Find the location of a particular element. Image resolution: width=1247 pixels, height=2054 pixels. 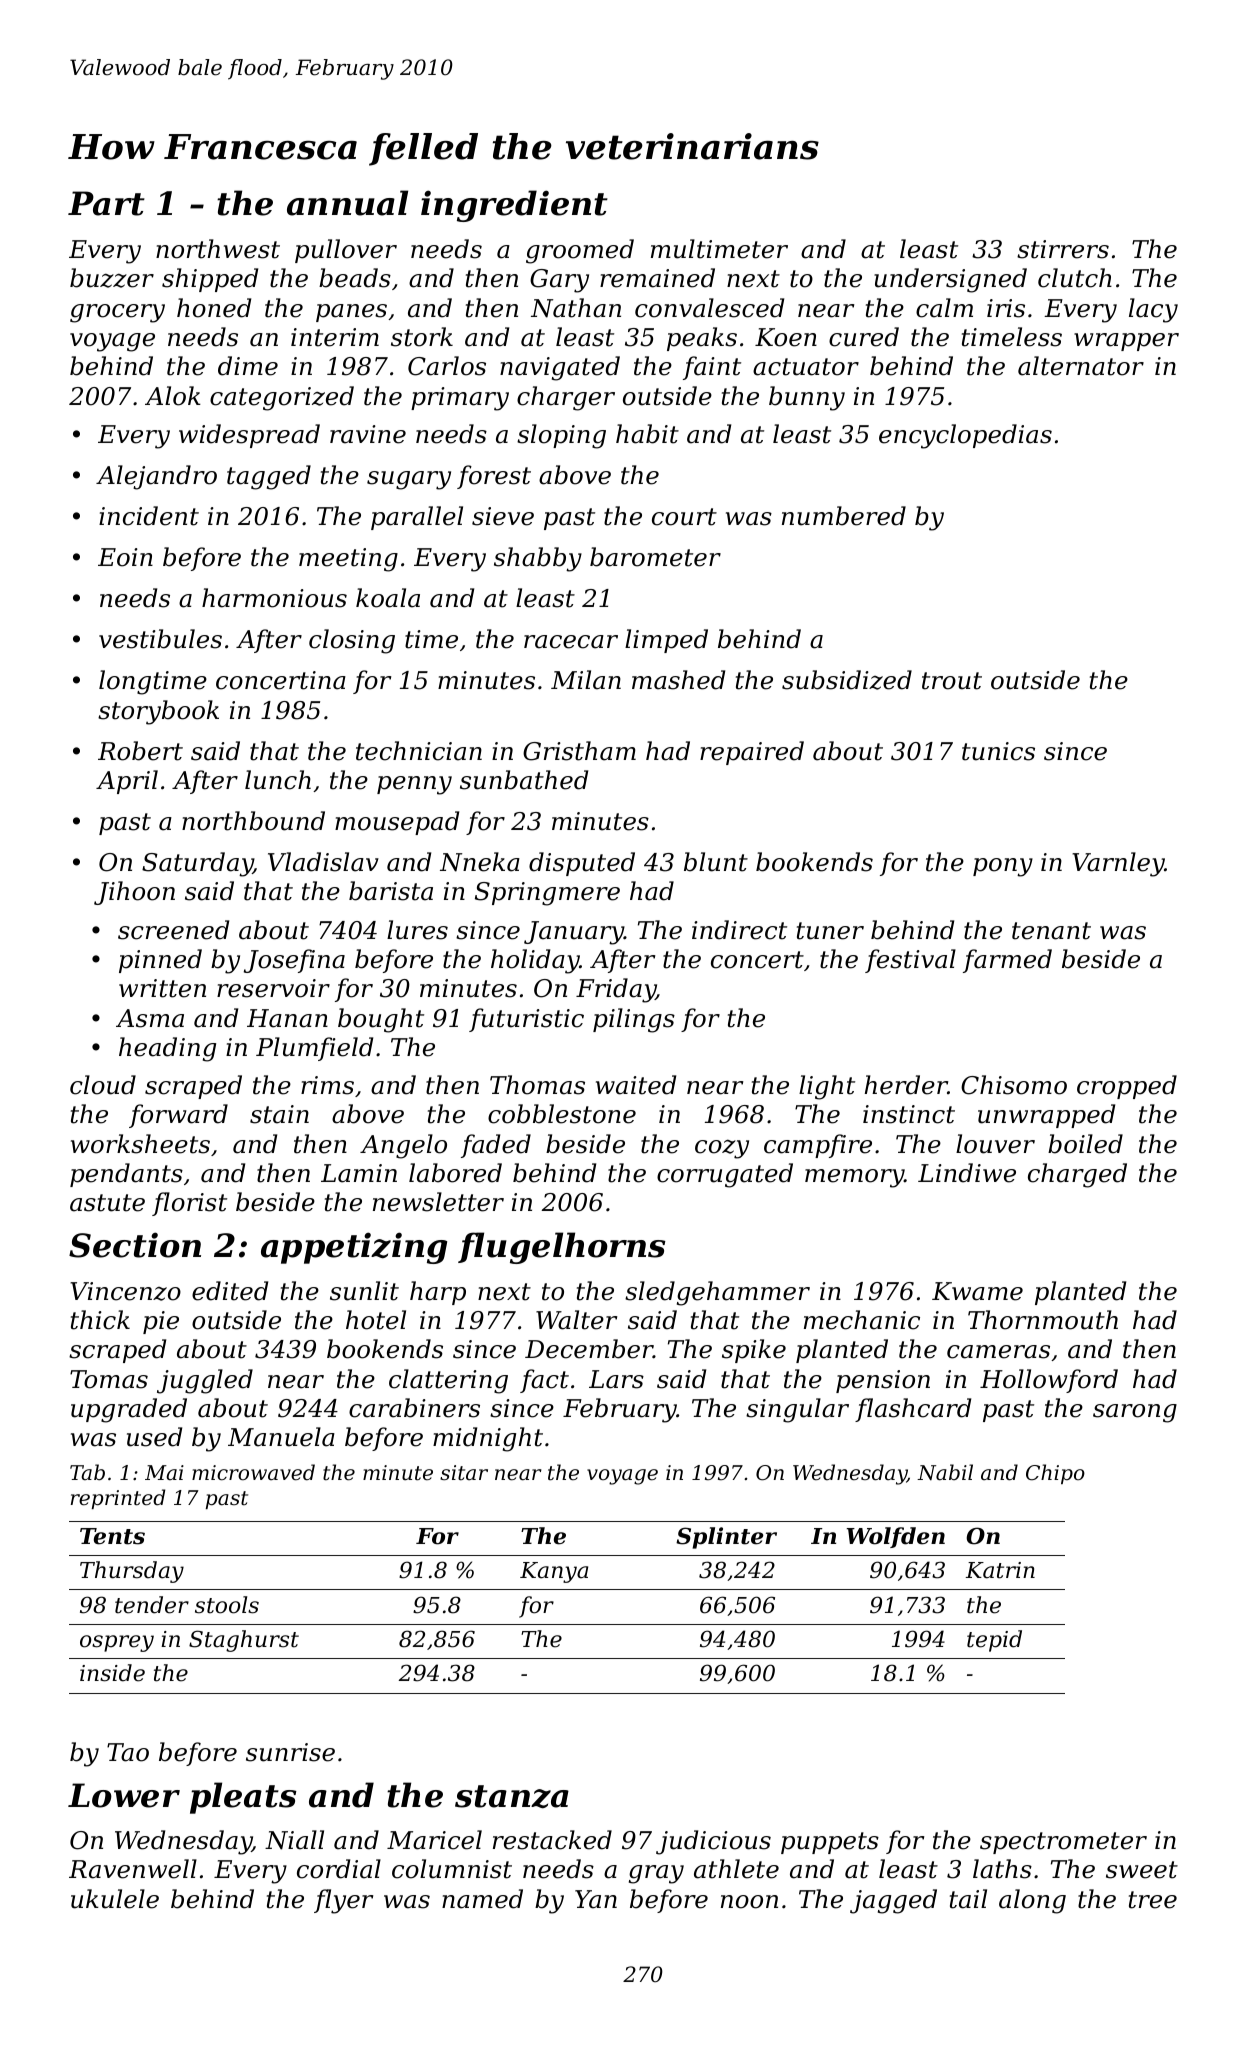

sunlit is located at coordinates (364, 1291).
